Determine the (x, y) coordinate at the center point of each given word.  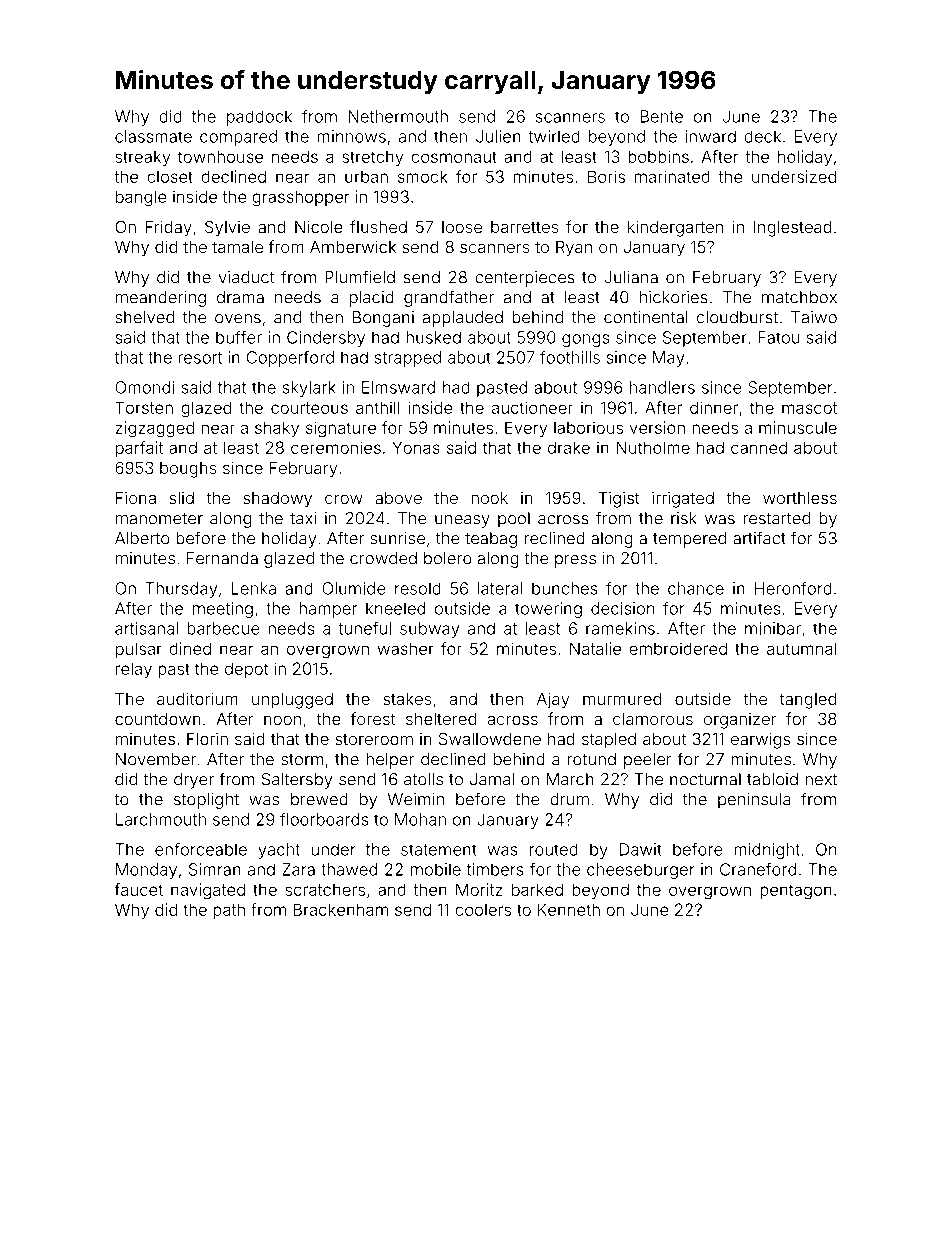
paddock (259, 118)
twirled (554, 136)
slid (181, 498)
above (398, 498)
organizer (740, 721)
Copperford (290, 359)
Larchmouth (161, 819)
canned (759, 447)
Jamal (492, 779)
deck (762, 136)
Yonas (416, 447)
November (156, 759)
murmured (622, 699)
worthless (800, 498)
